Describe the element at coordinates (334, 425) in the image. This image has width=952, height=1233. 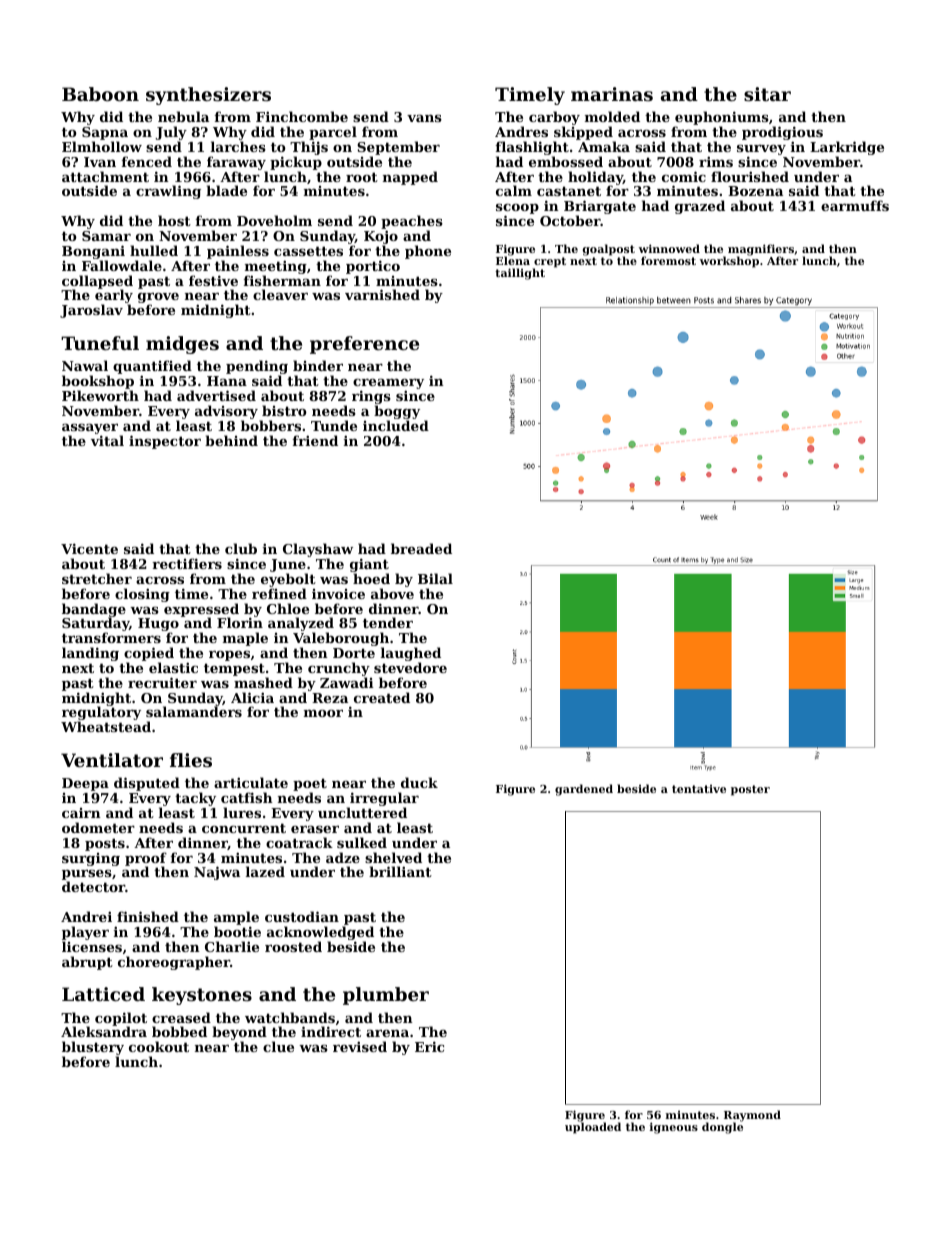
I see `Tunde` at that location.
